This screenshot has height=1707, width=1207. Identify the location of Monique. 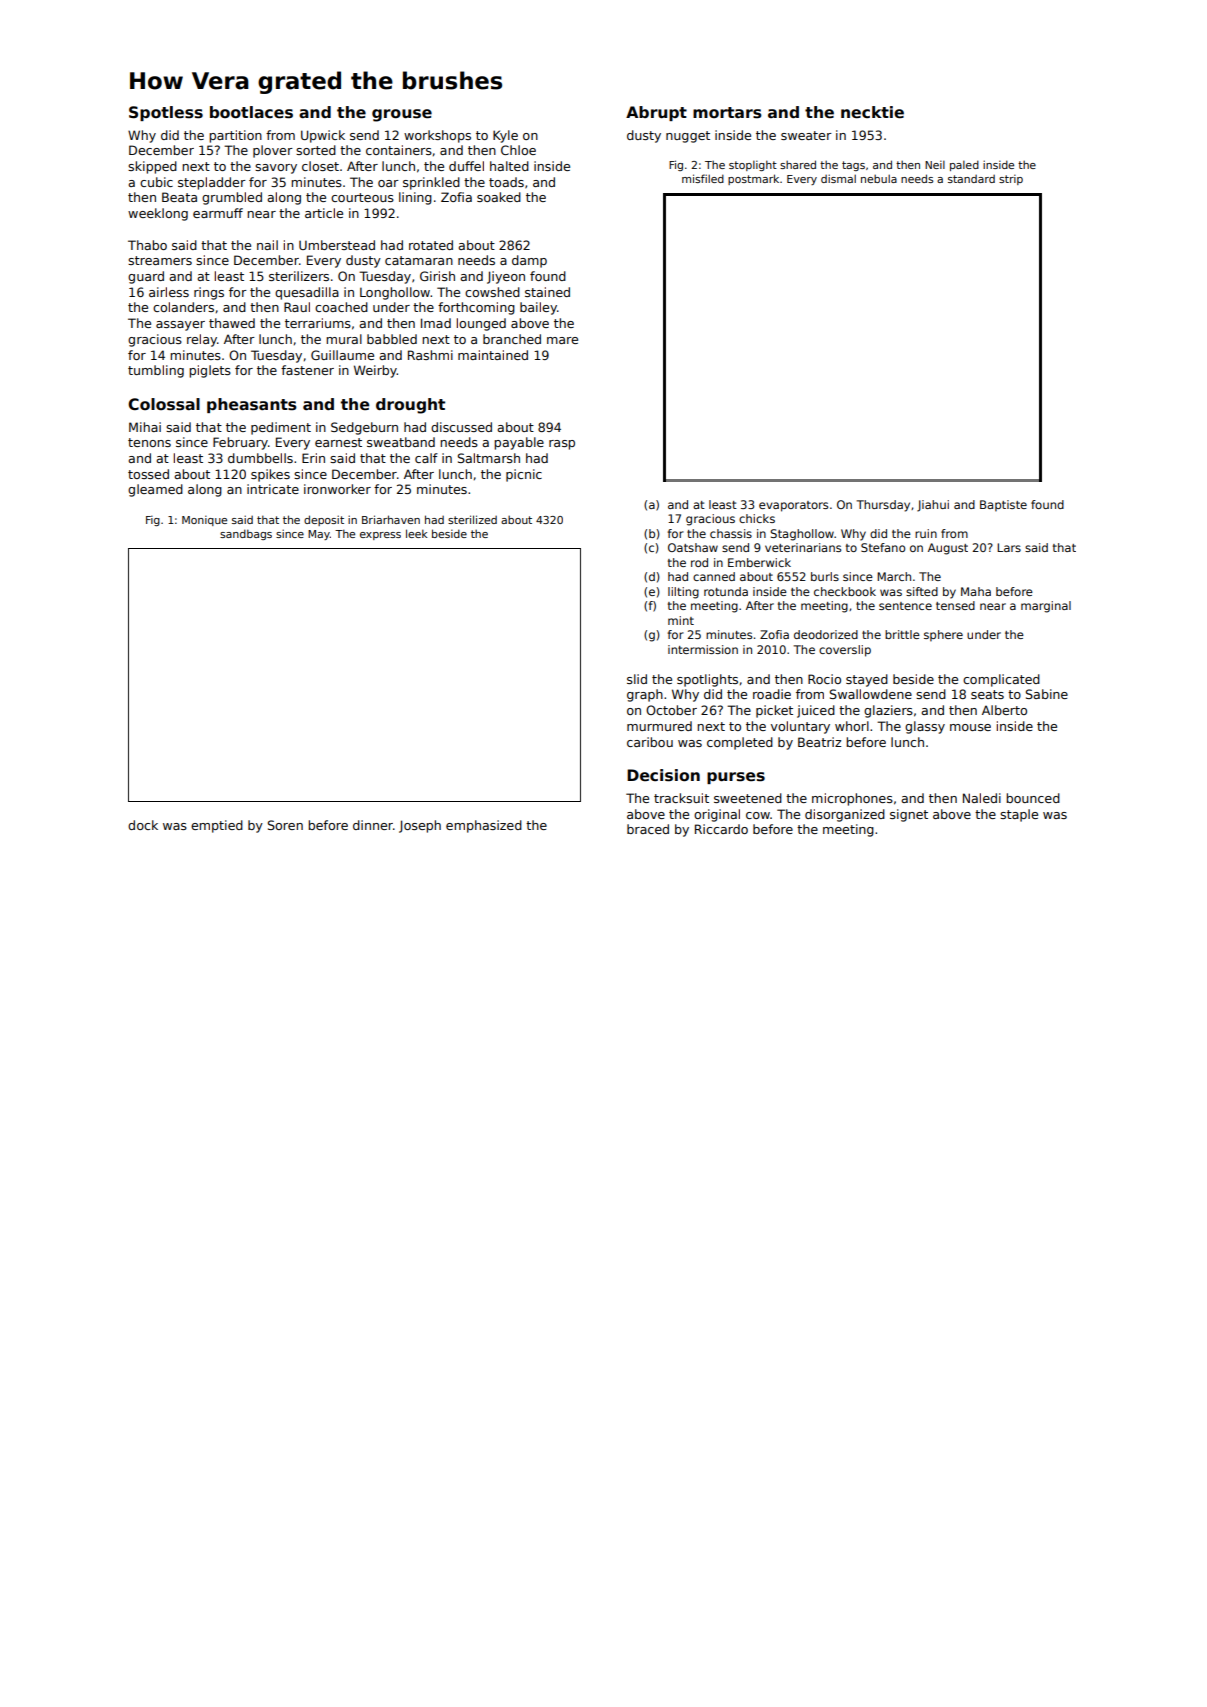
(204, 520).
